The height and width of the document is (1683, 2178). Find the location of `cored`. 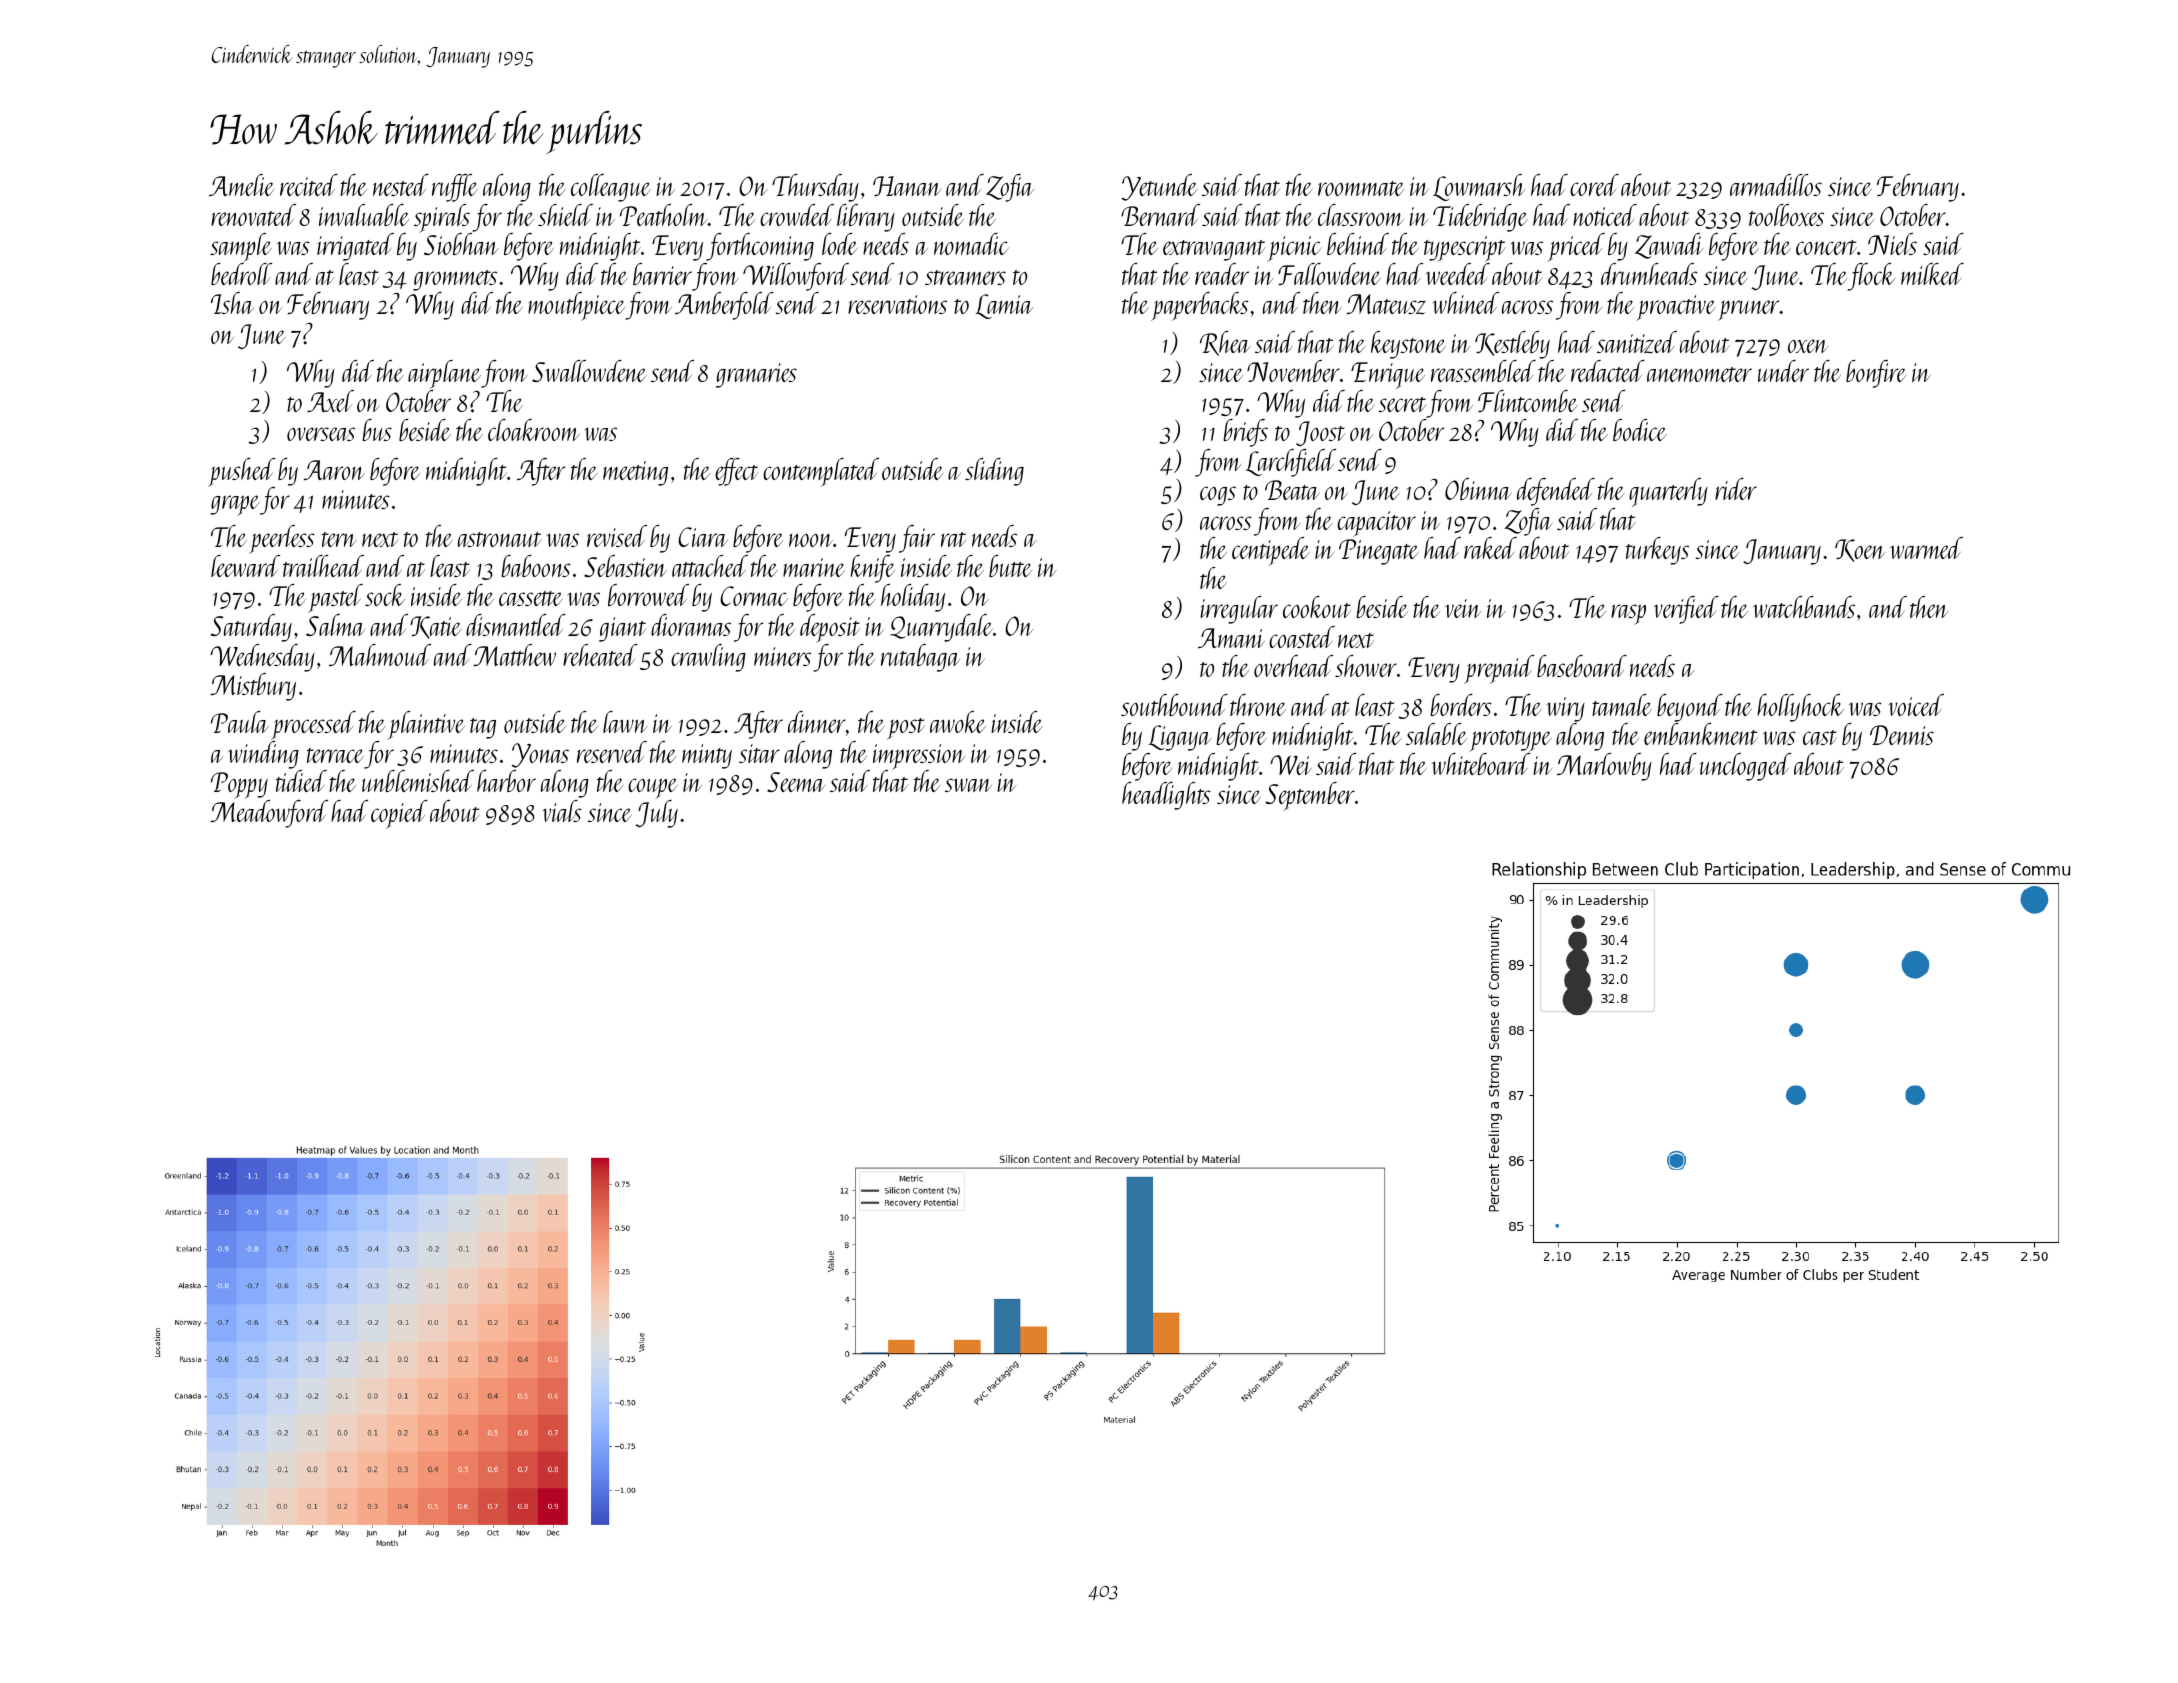

cored is located at coordinates (1594, 185).
